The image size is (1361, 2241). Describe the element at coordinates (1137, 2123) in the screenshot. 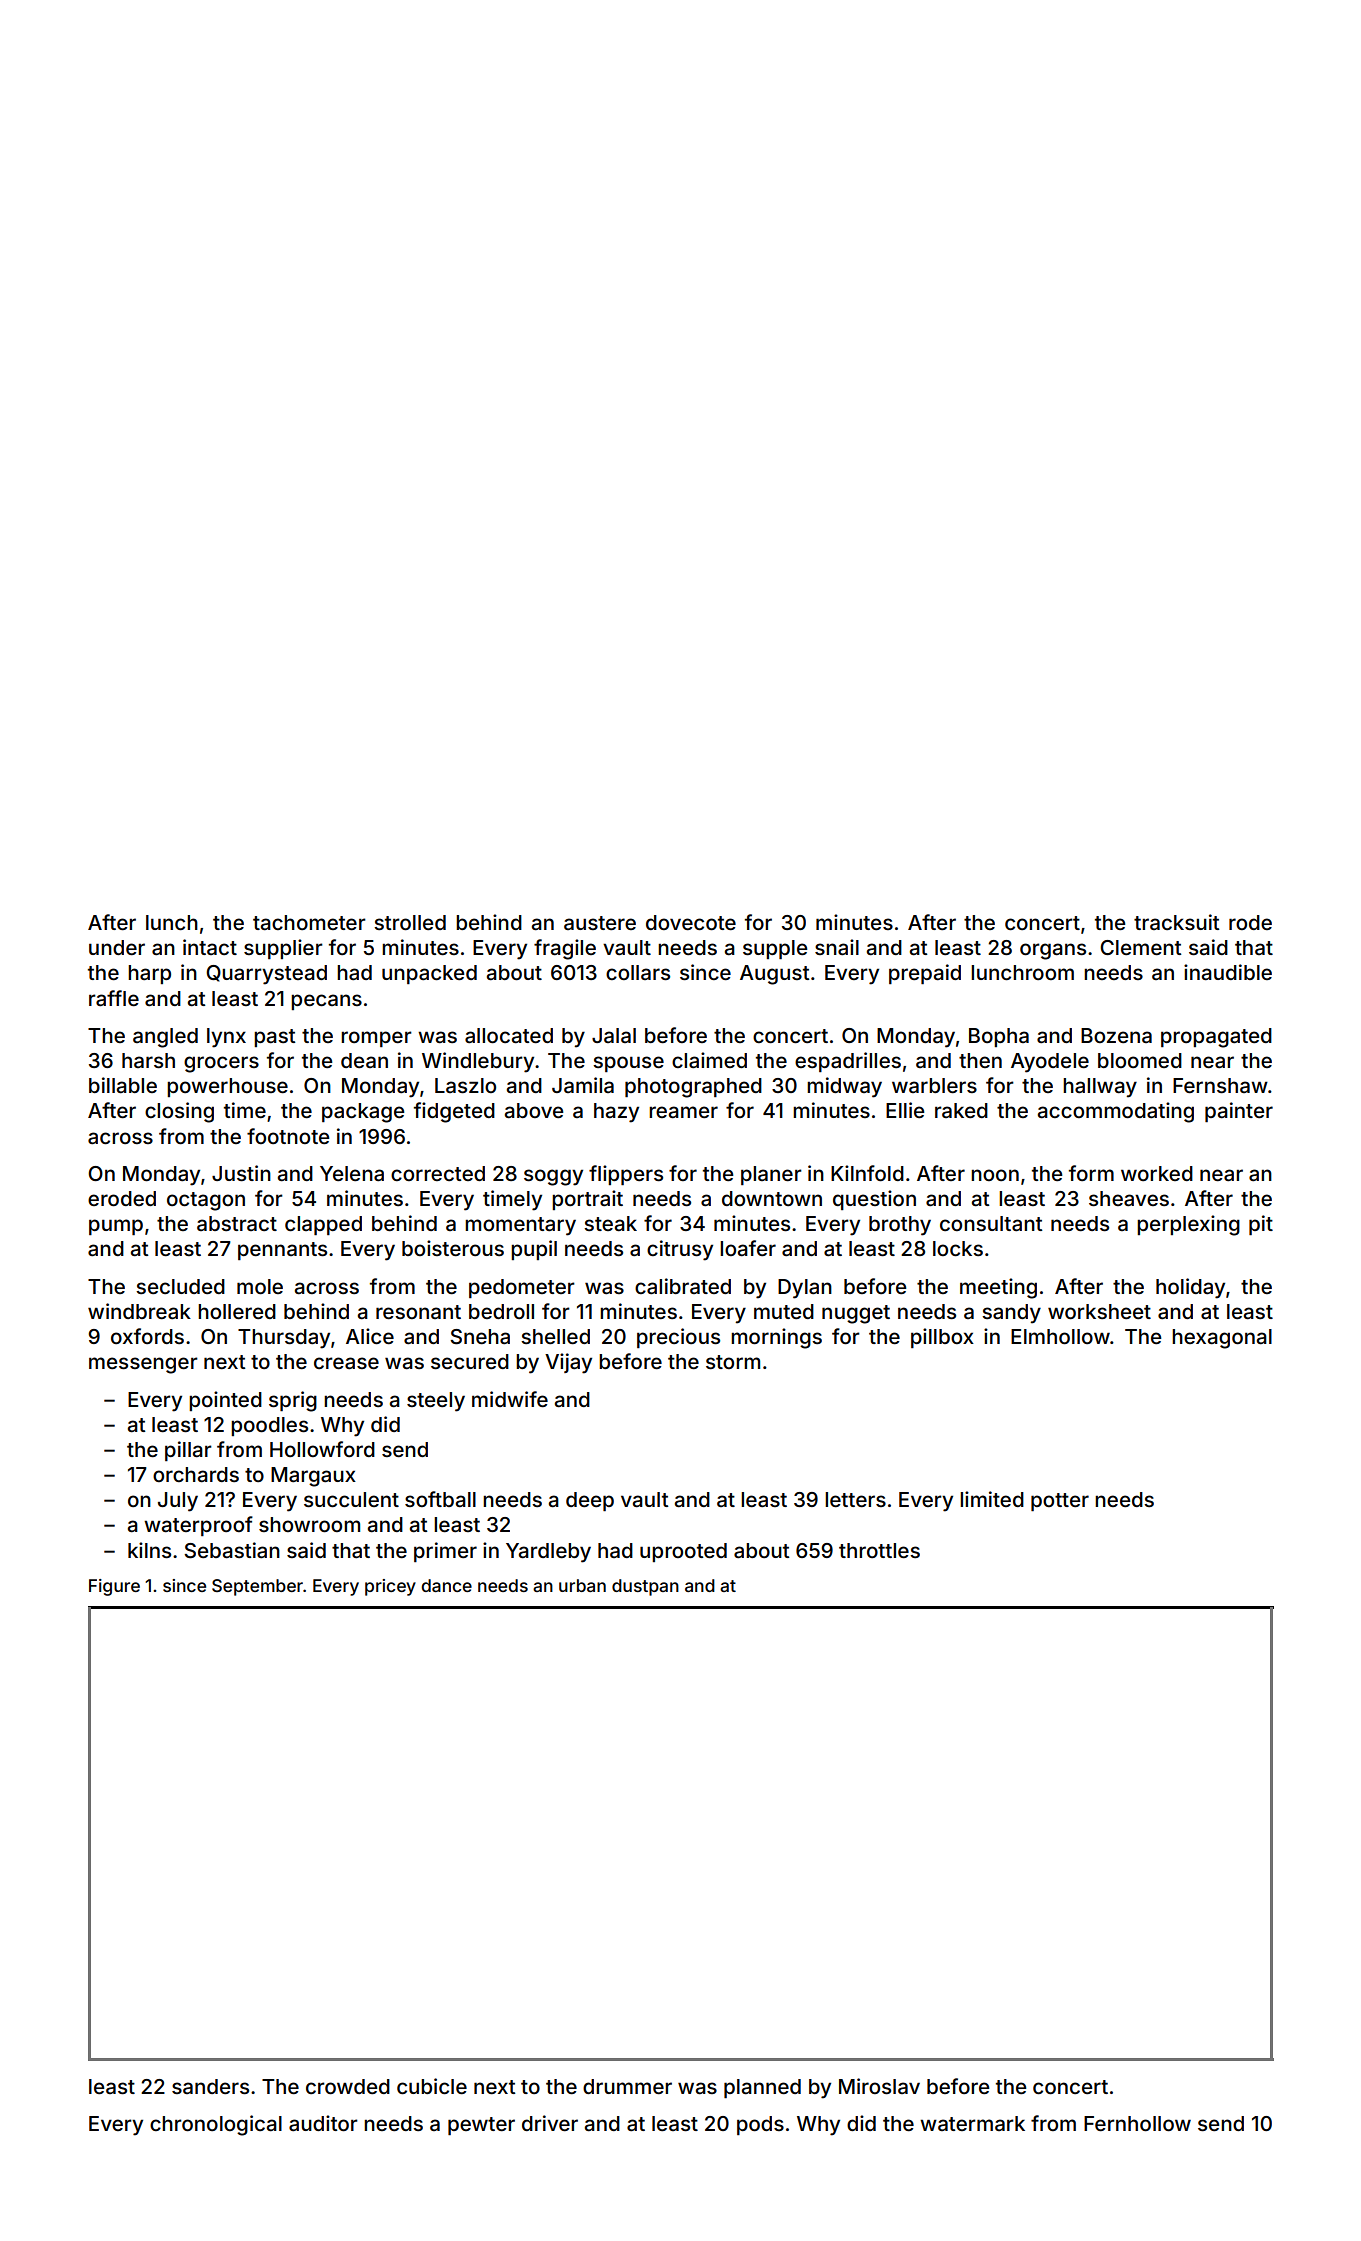

I see `Fernhollow` at that location.
